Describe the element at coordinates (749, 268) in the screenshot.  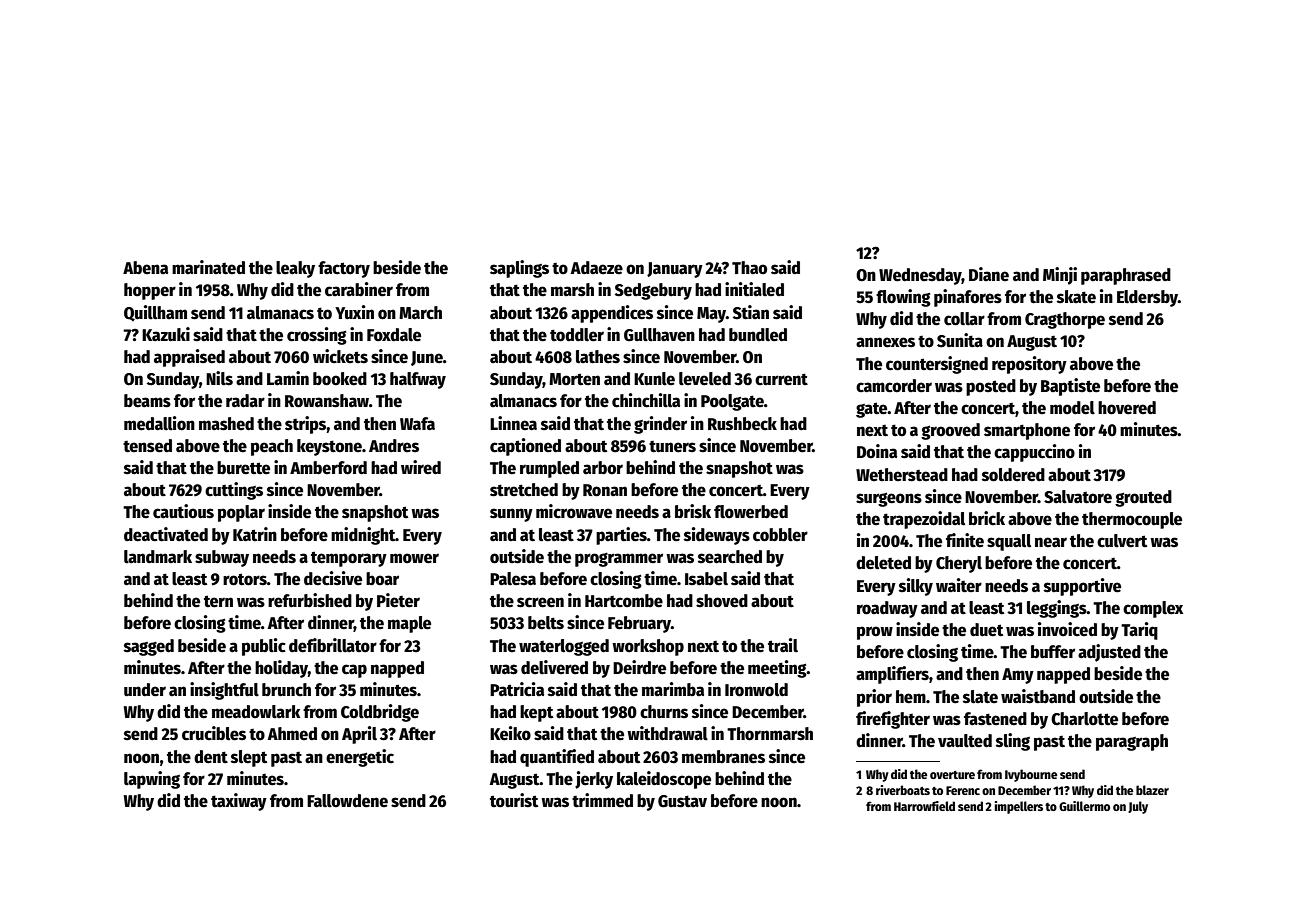
I see `Thao` at that location.
